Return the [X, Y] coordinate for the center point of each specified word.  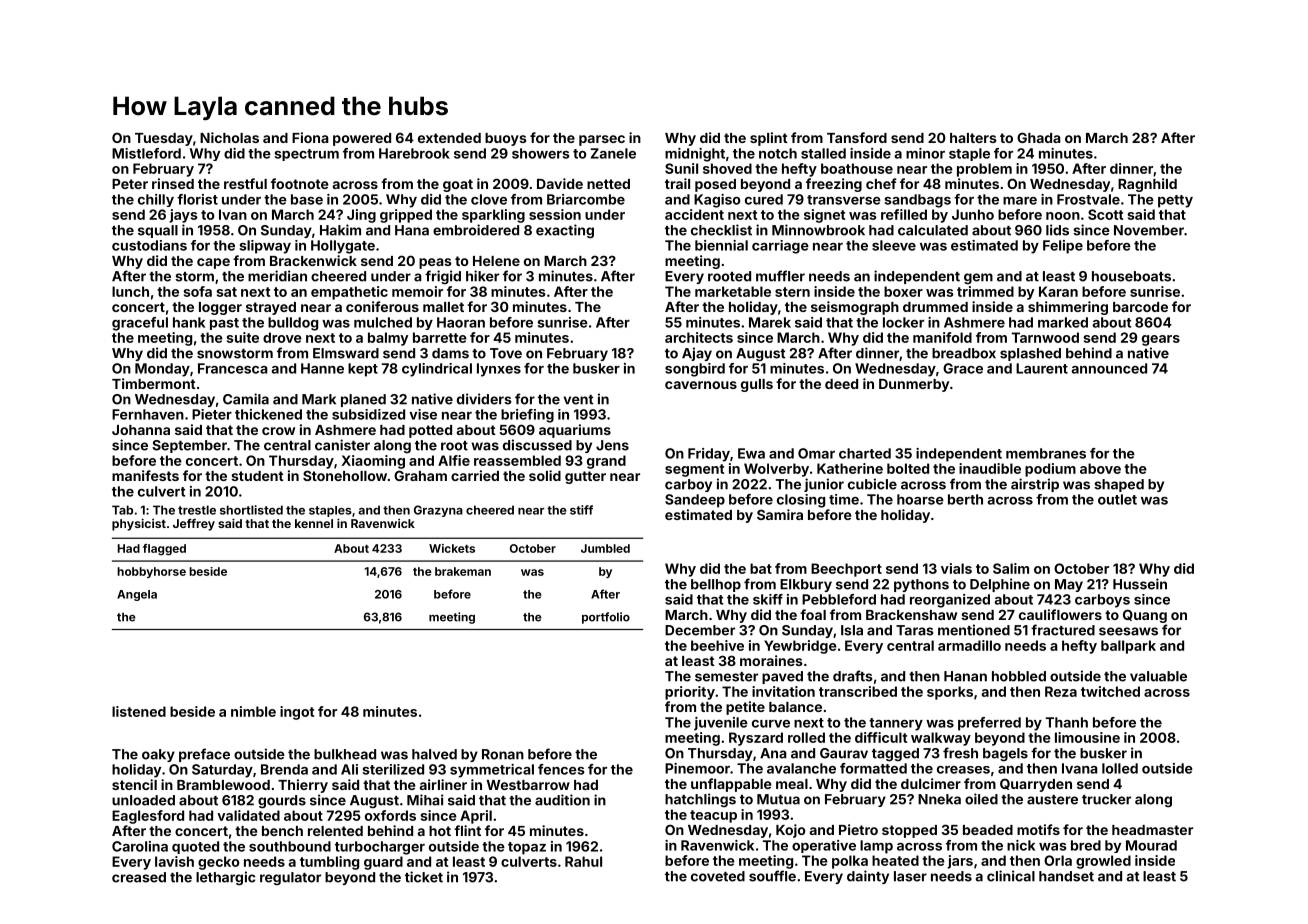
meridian [277, 276]
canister [342, 445]
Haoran [461, 322]
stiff [581, 510]
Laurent [1042, 368]
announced [1109, 368]
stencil [134, 784]
